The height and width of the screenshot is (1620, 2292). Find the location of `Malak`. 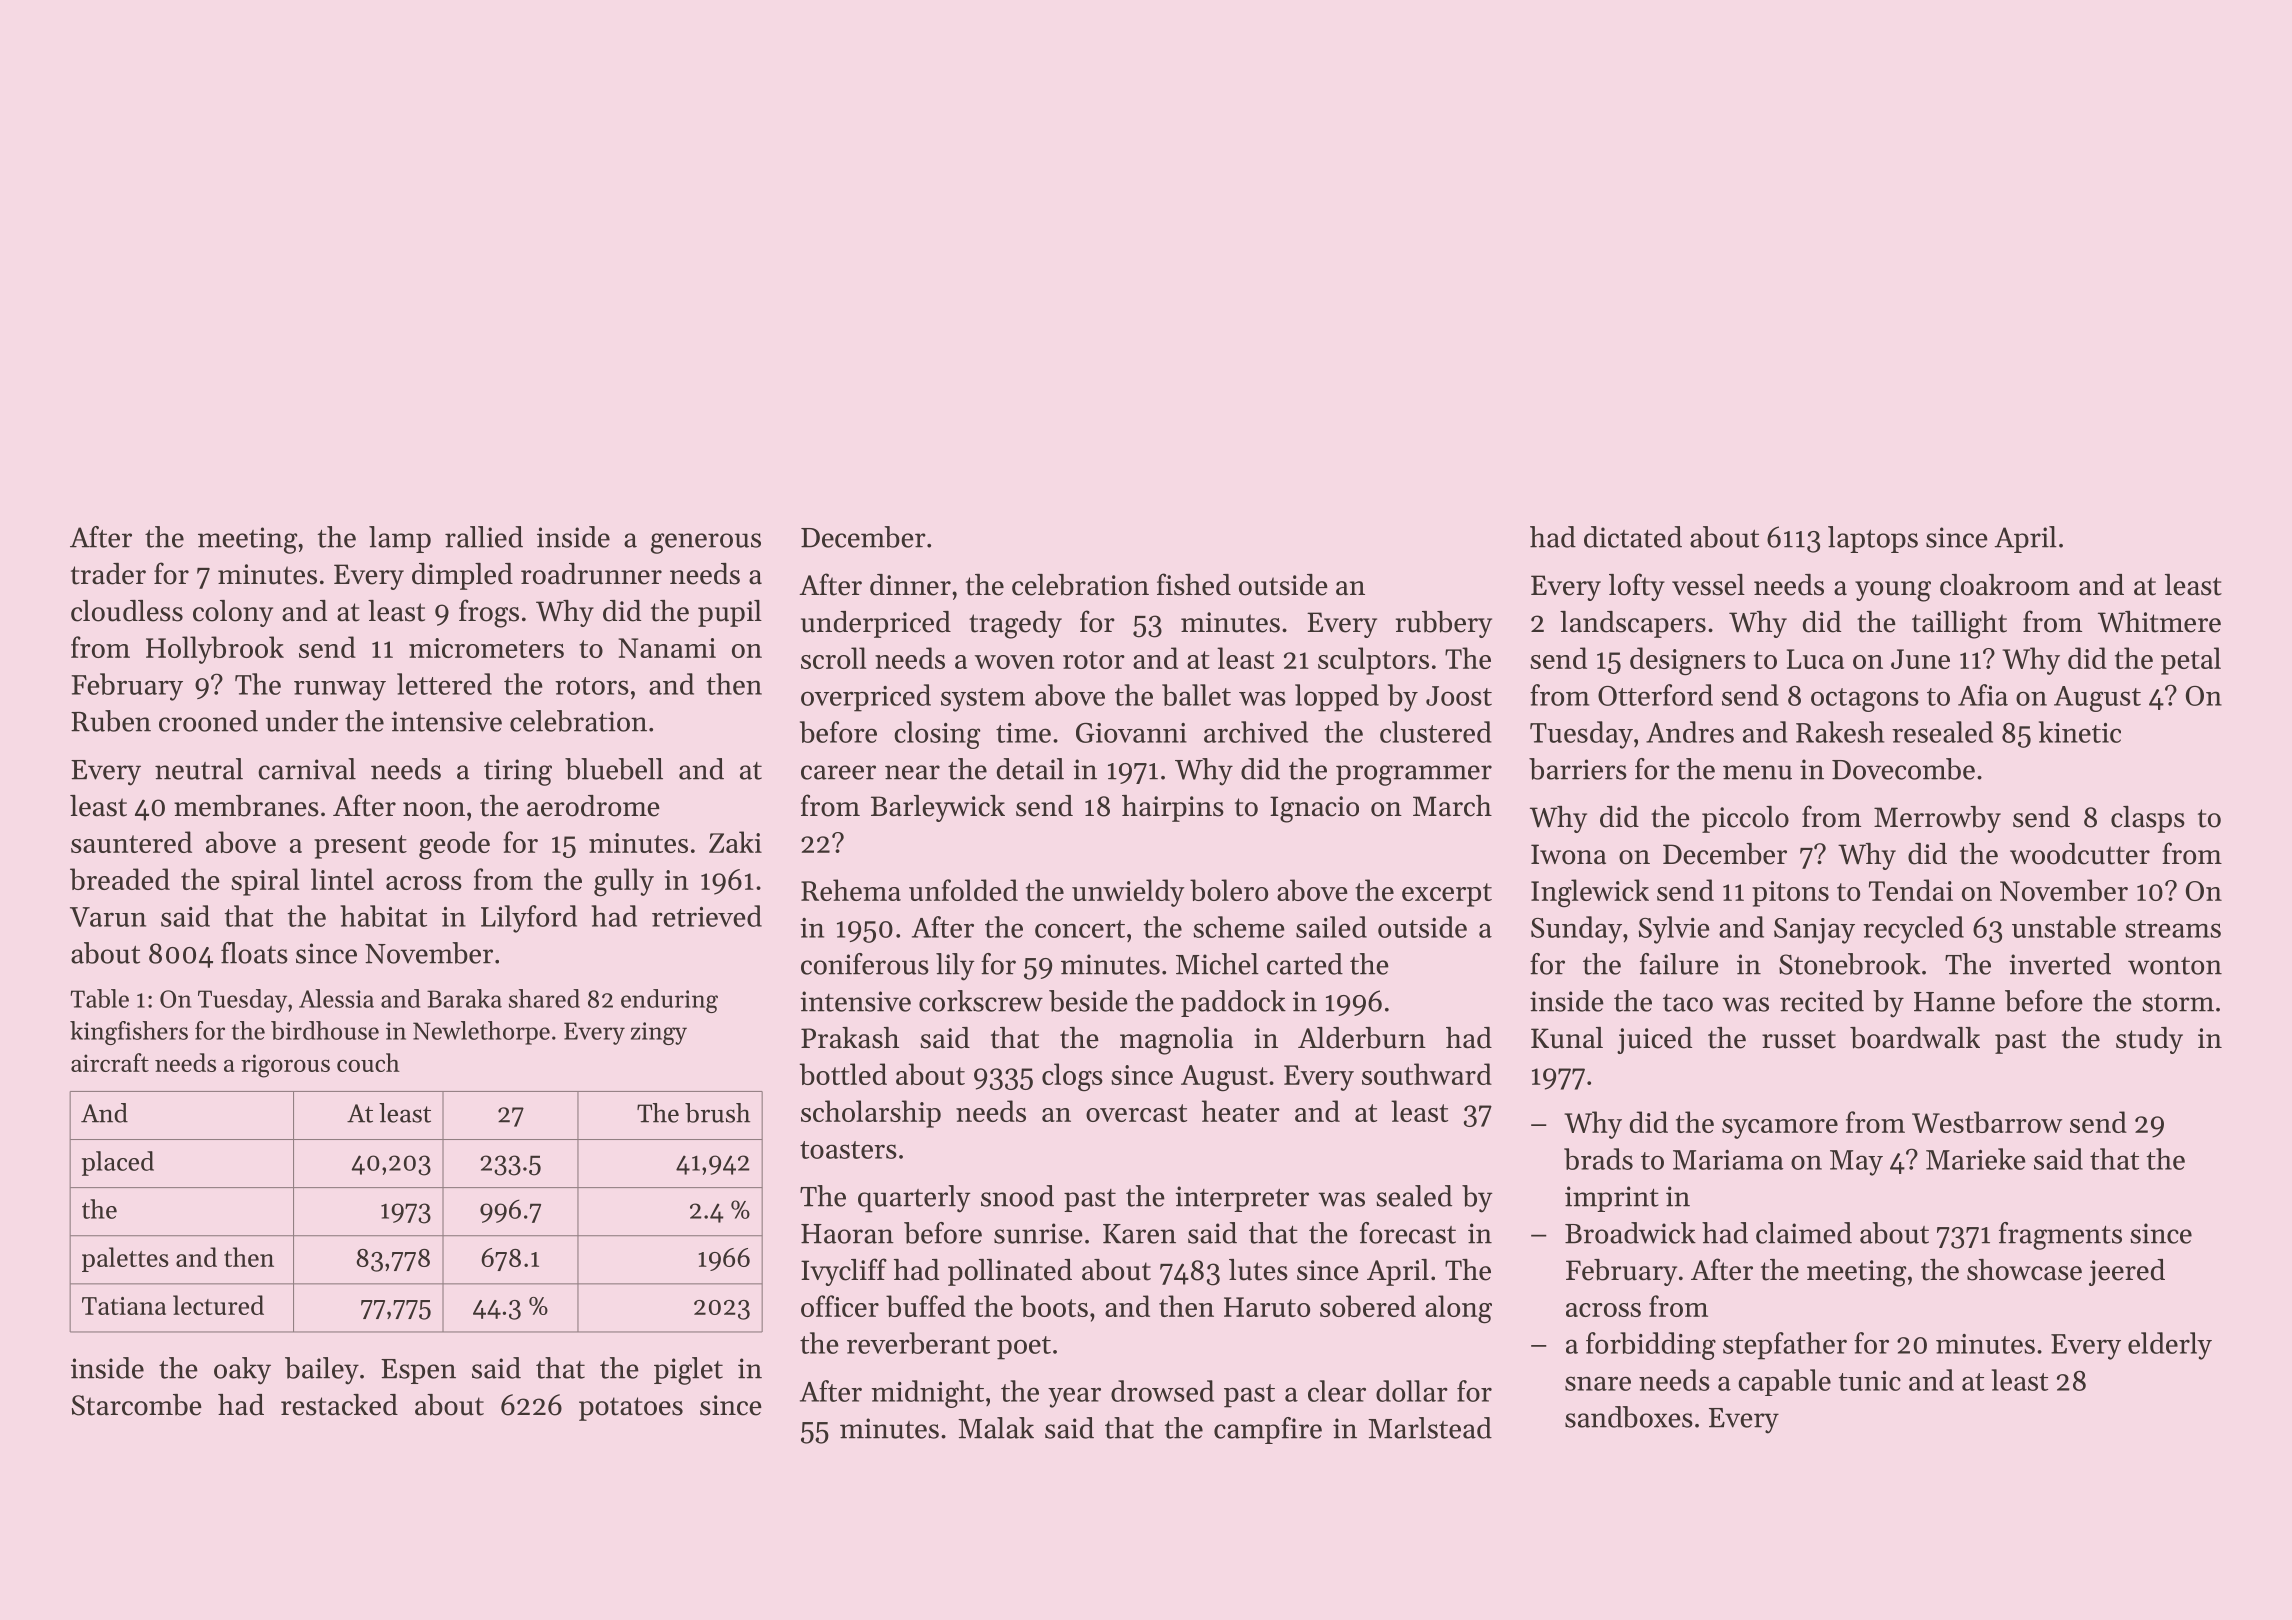

Malak is located at coordinates (996, 1428).
